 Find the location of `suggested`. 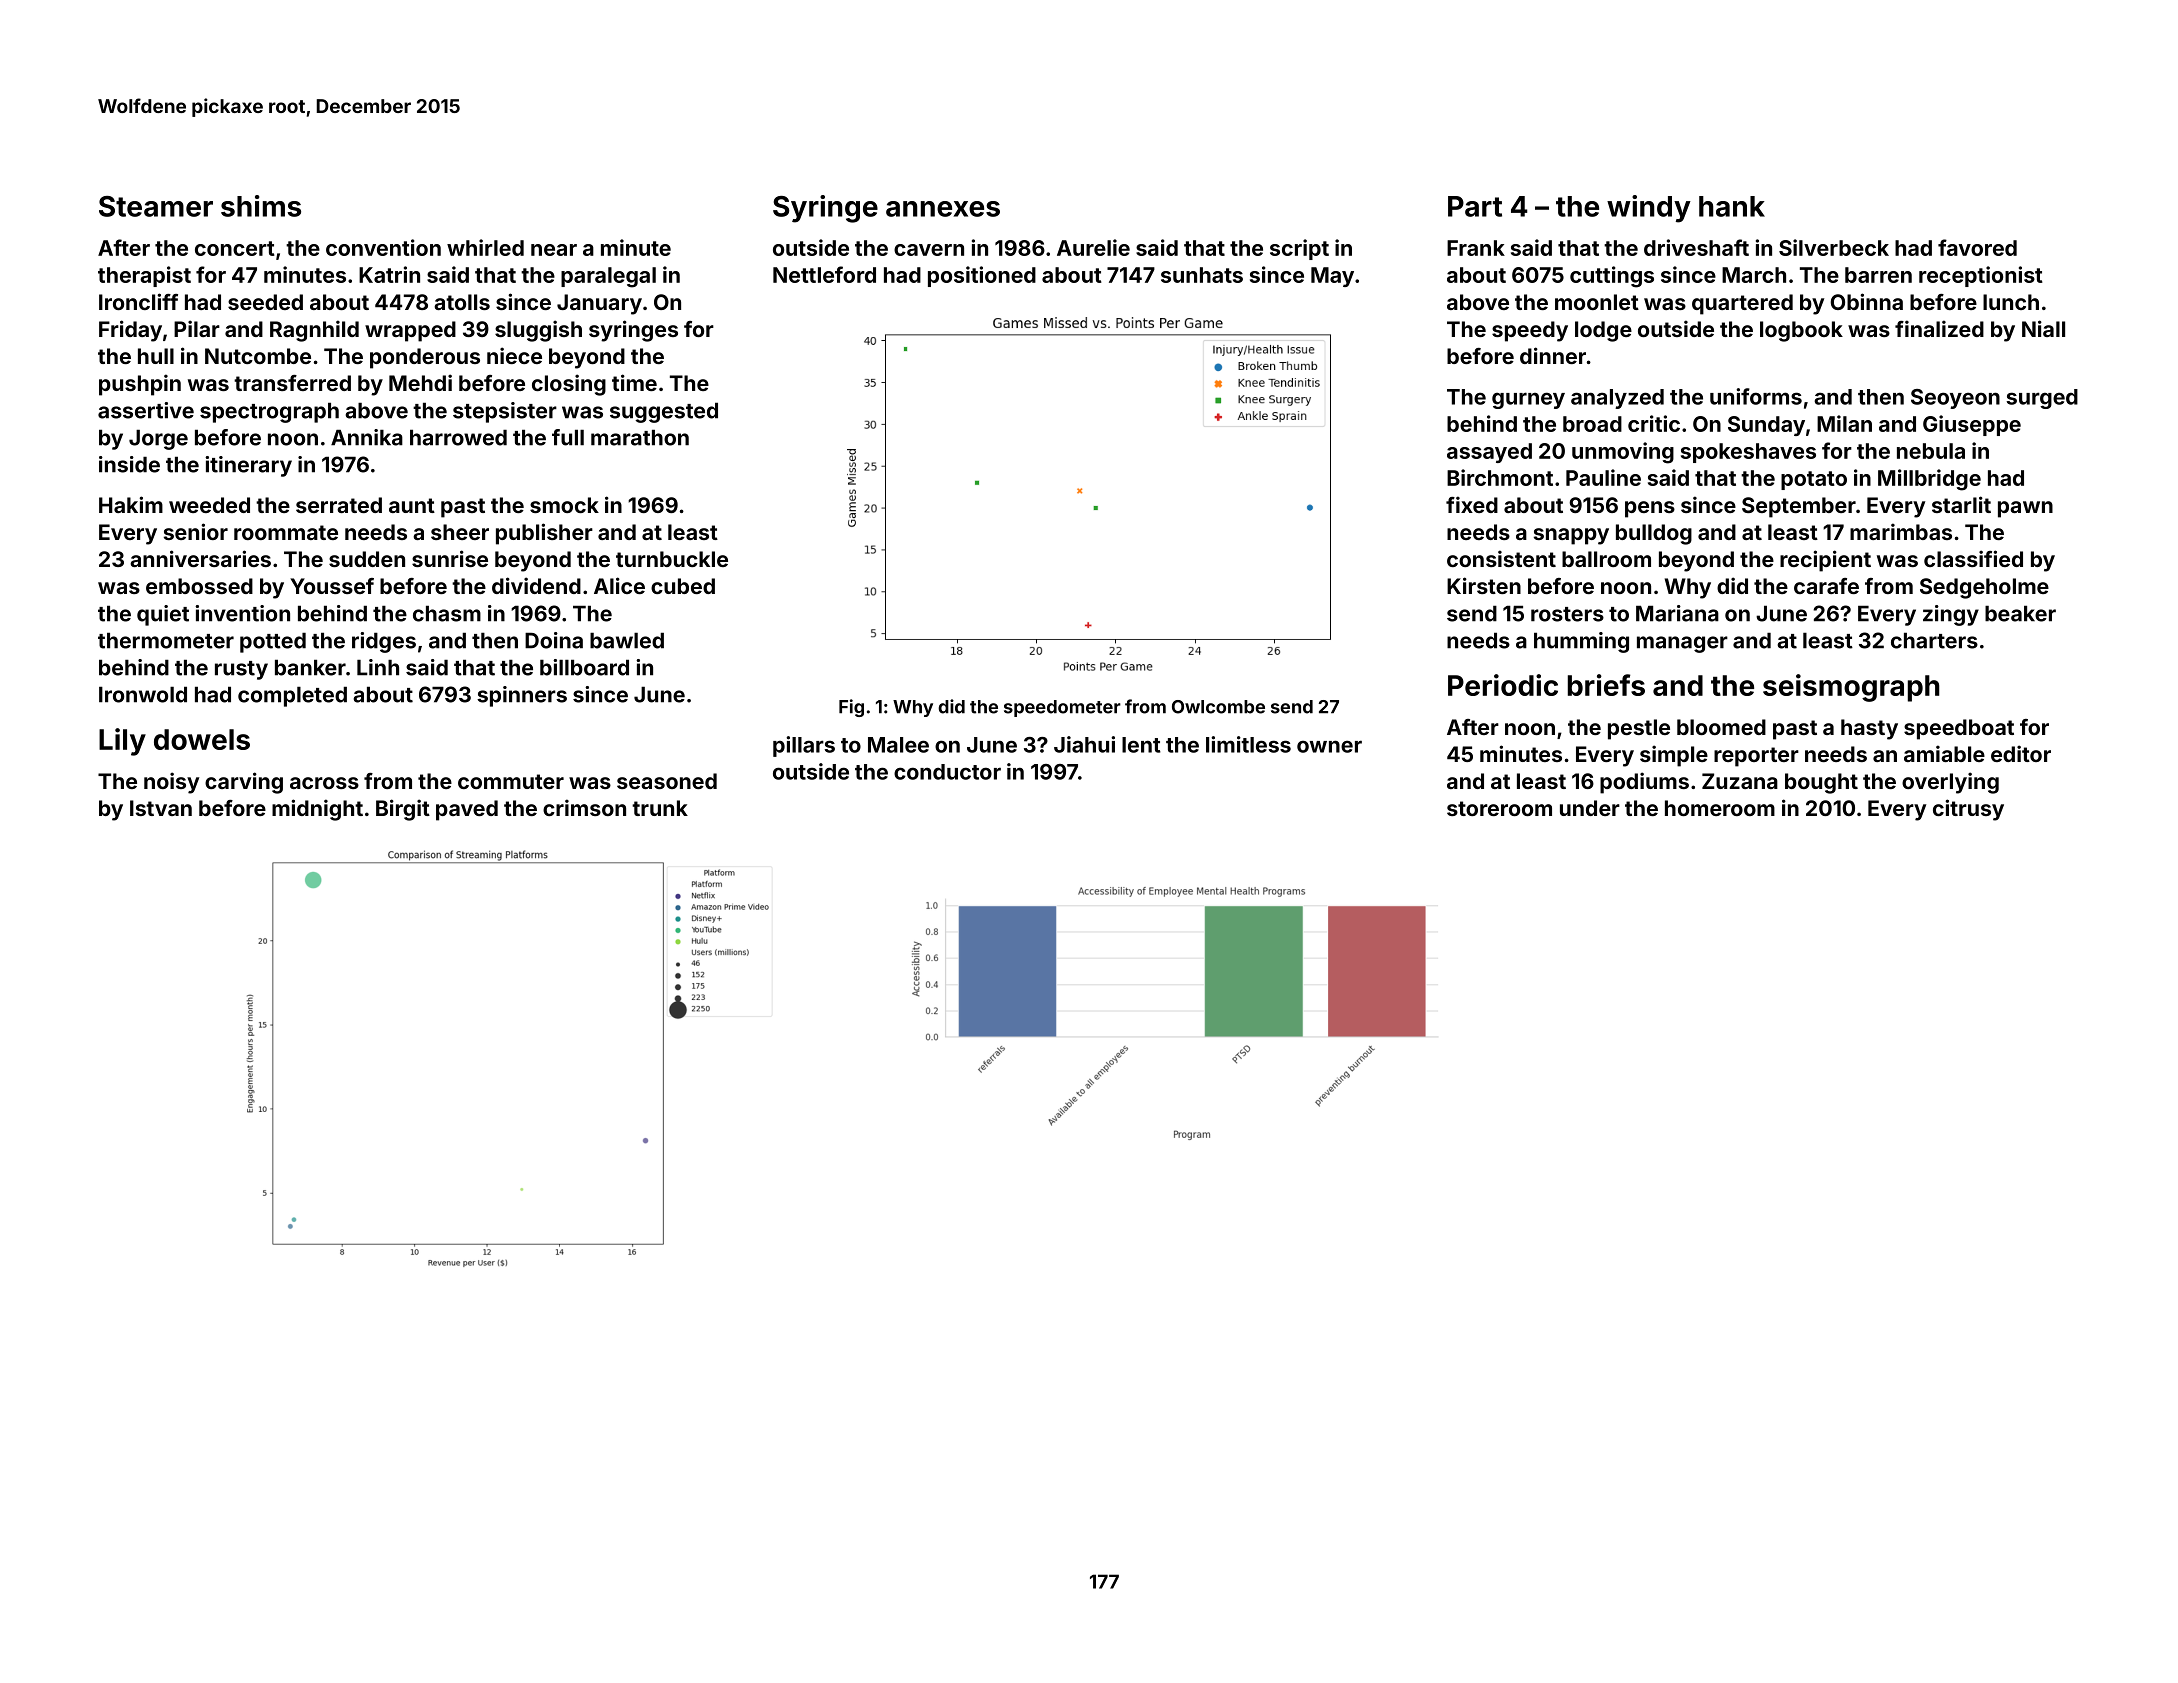

suggested is located at coordinates (664, 412).
